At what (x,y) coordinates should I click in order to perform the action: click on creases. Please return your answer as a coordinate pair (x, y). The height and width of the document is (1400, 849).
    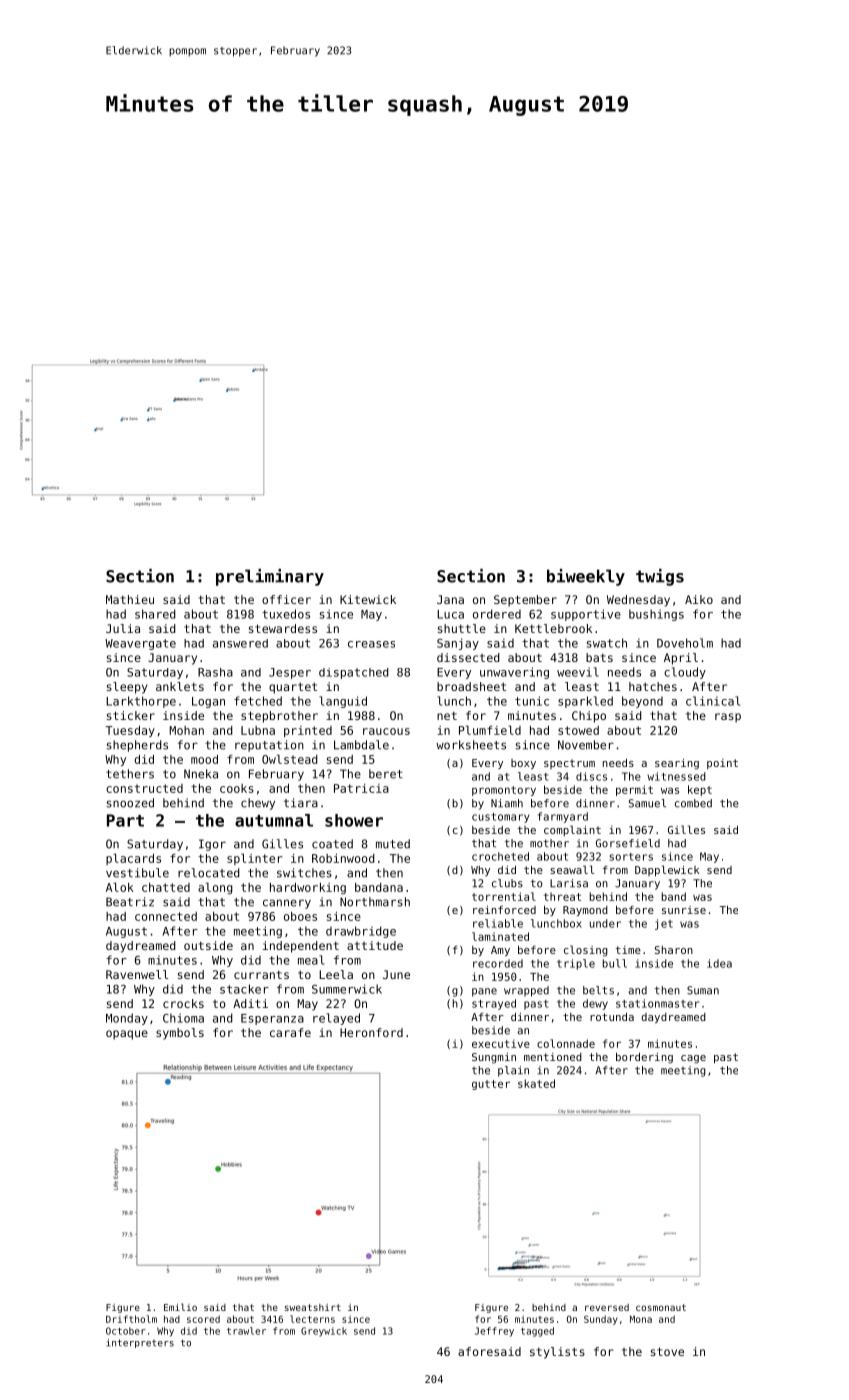
    Looking at the image, I should click on (371, 644).
